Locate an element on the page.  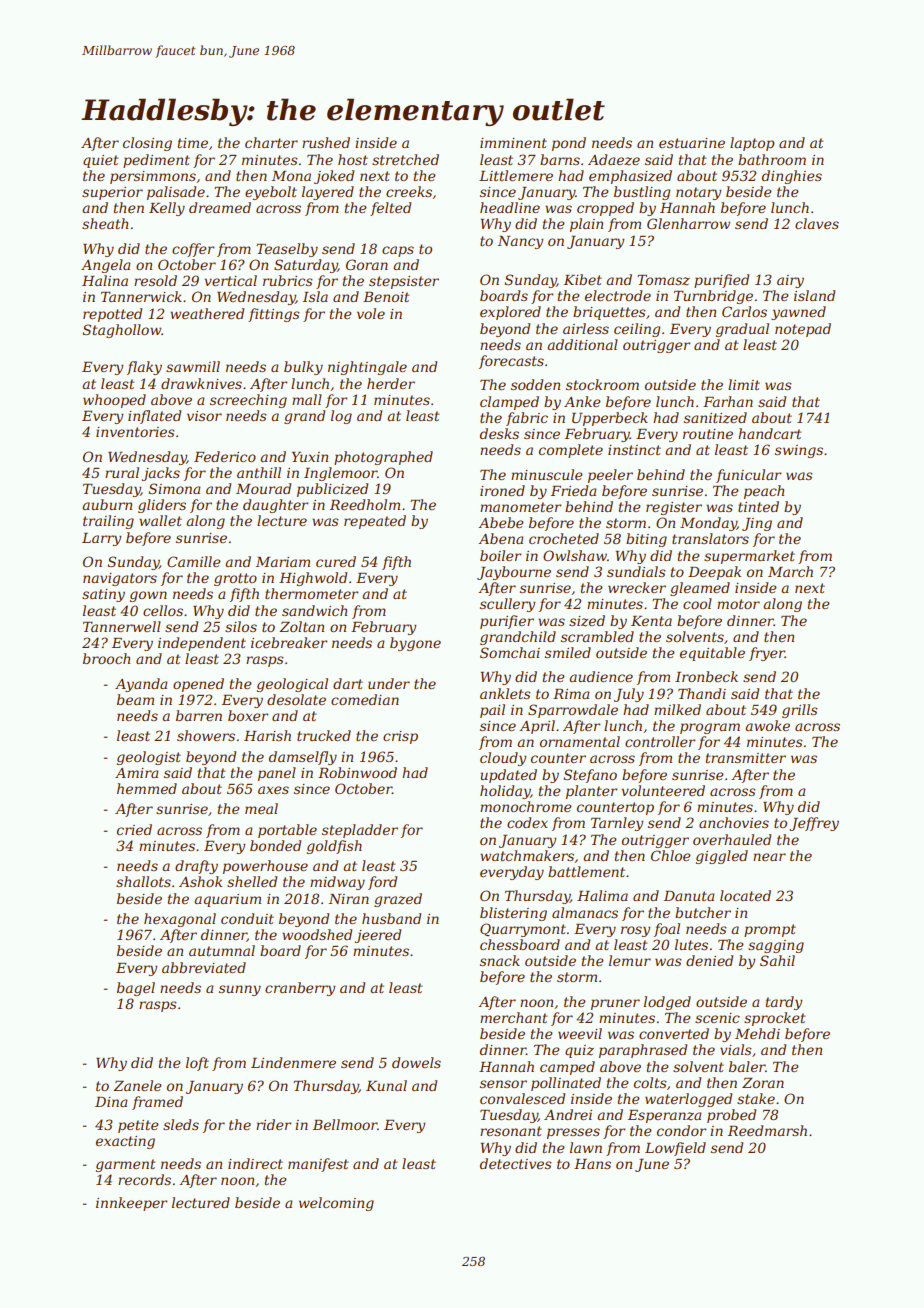
cured is located at coordinates (336, 561).
